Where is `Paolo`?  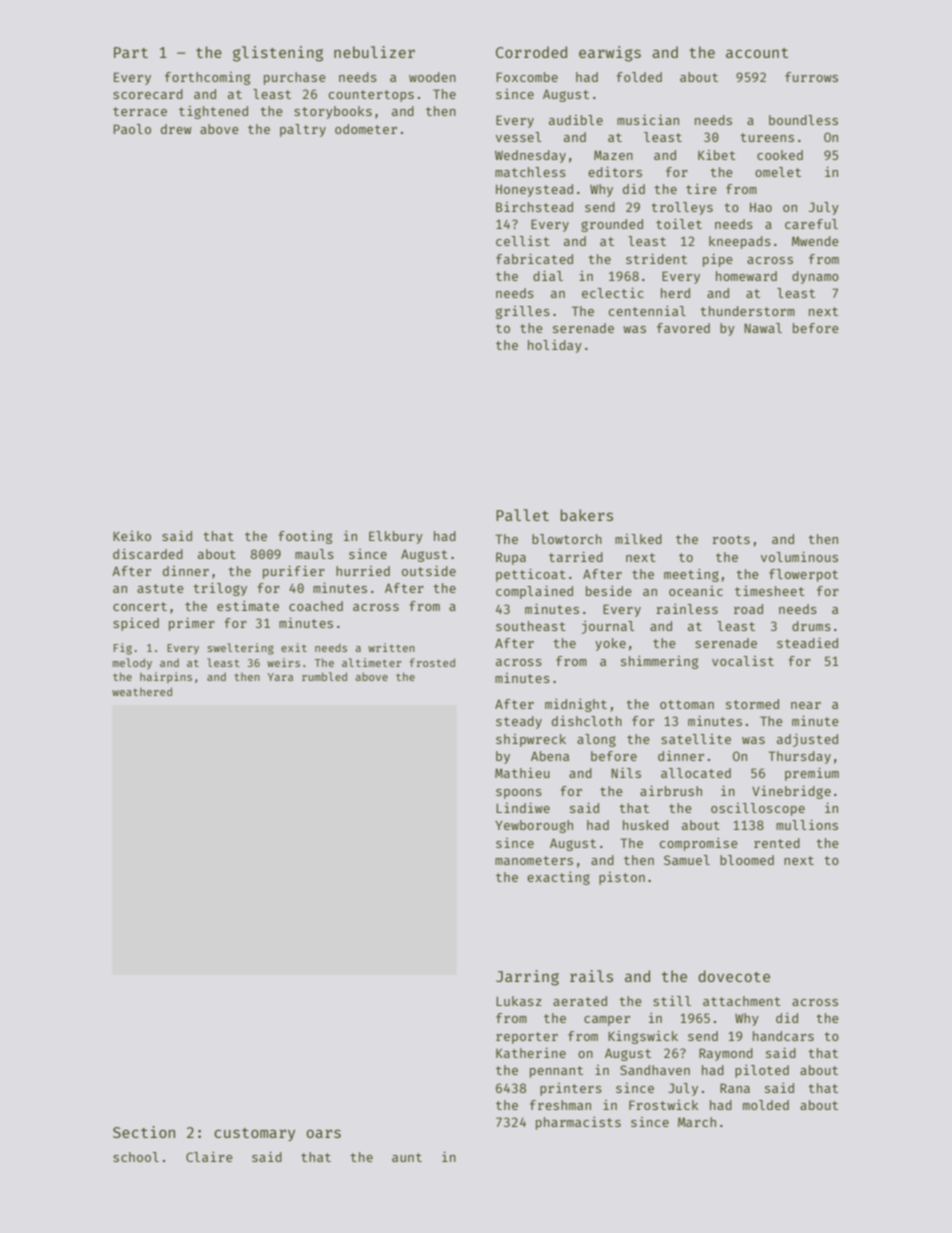
Paolo is located at coordinates (132, 129).
